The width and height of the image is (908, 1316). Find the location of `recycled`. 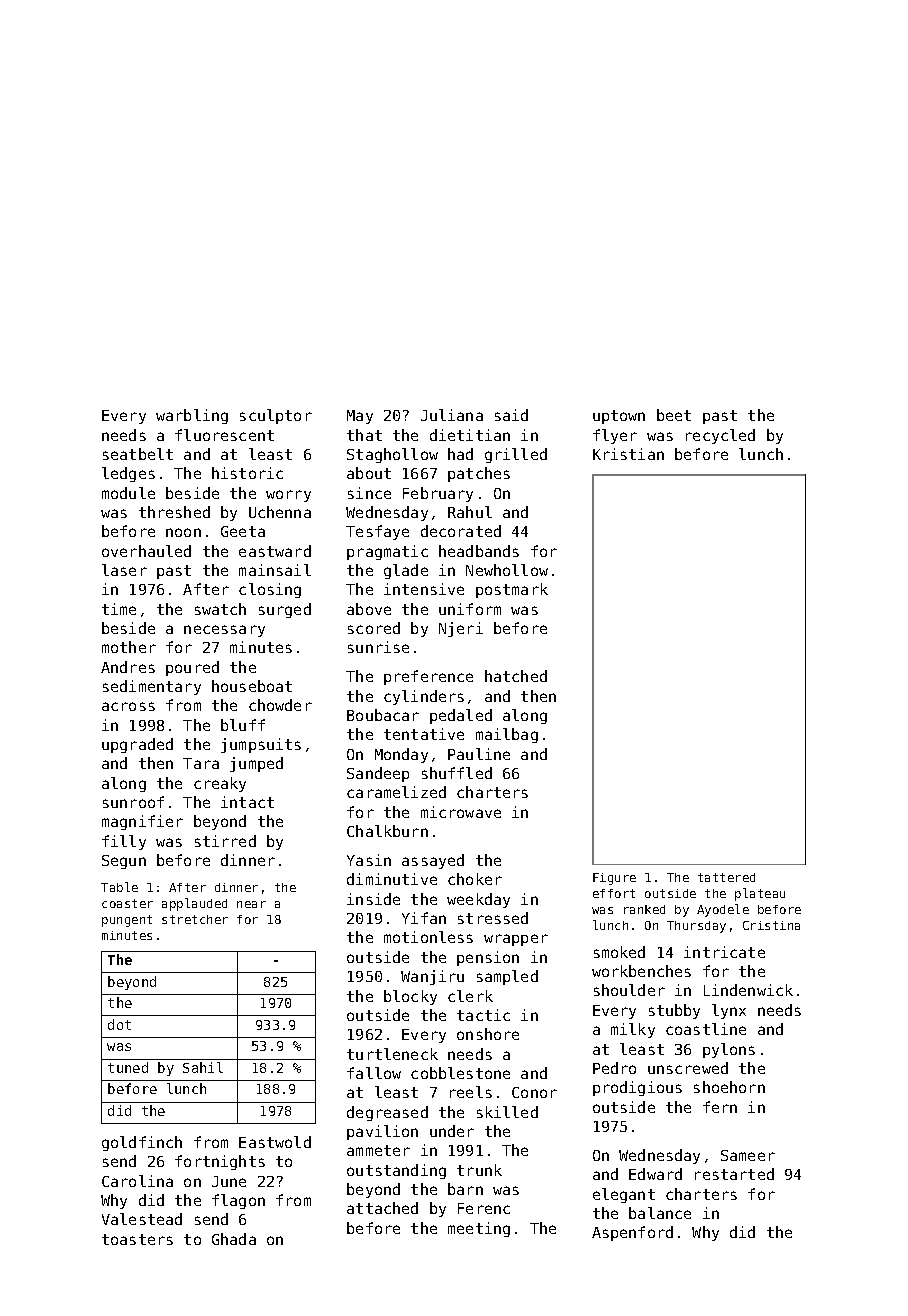

recycled is located at coordinates (720, 436).
